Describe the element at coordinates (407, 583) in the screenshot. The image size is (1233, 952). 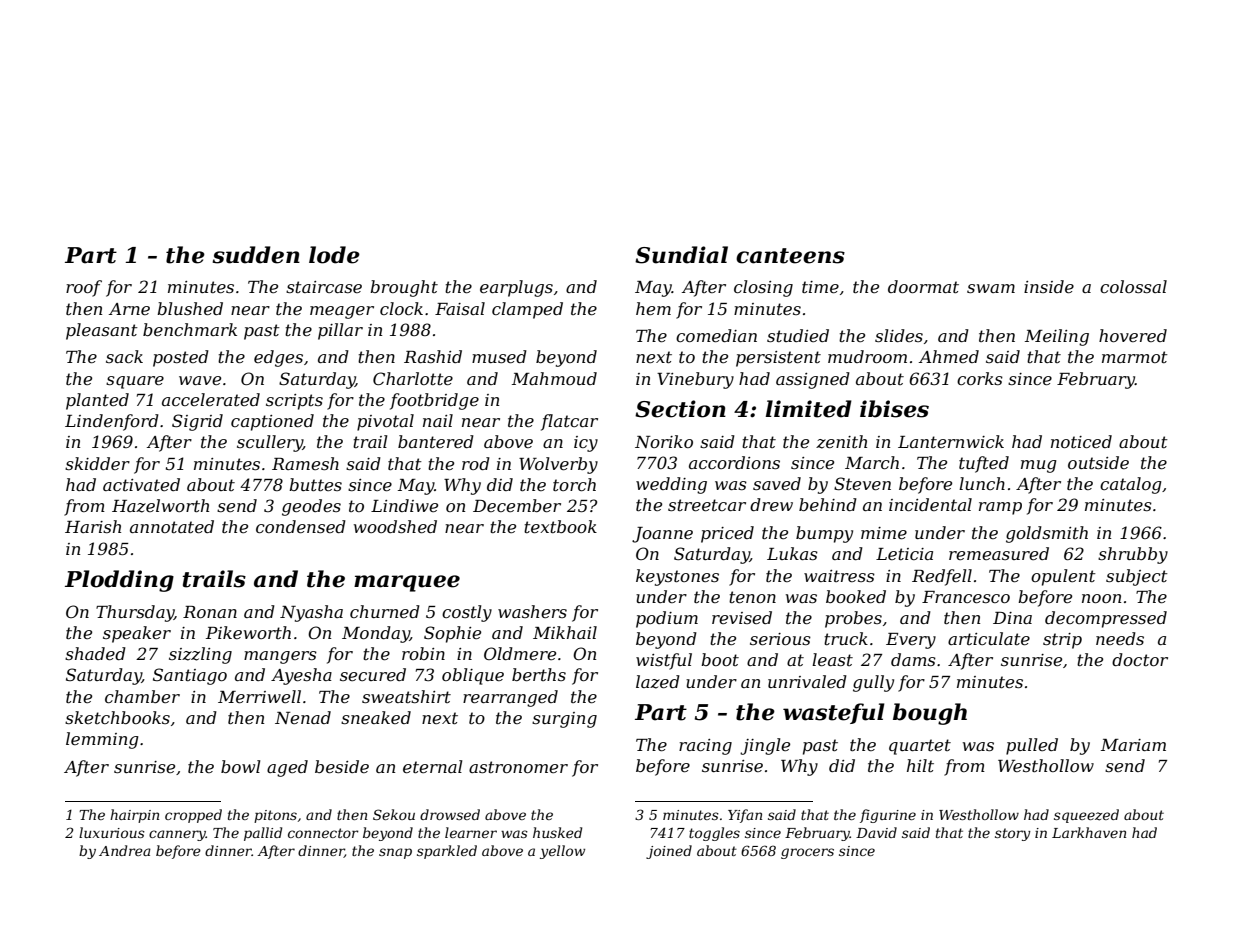
I see `marquee` at that location.
